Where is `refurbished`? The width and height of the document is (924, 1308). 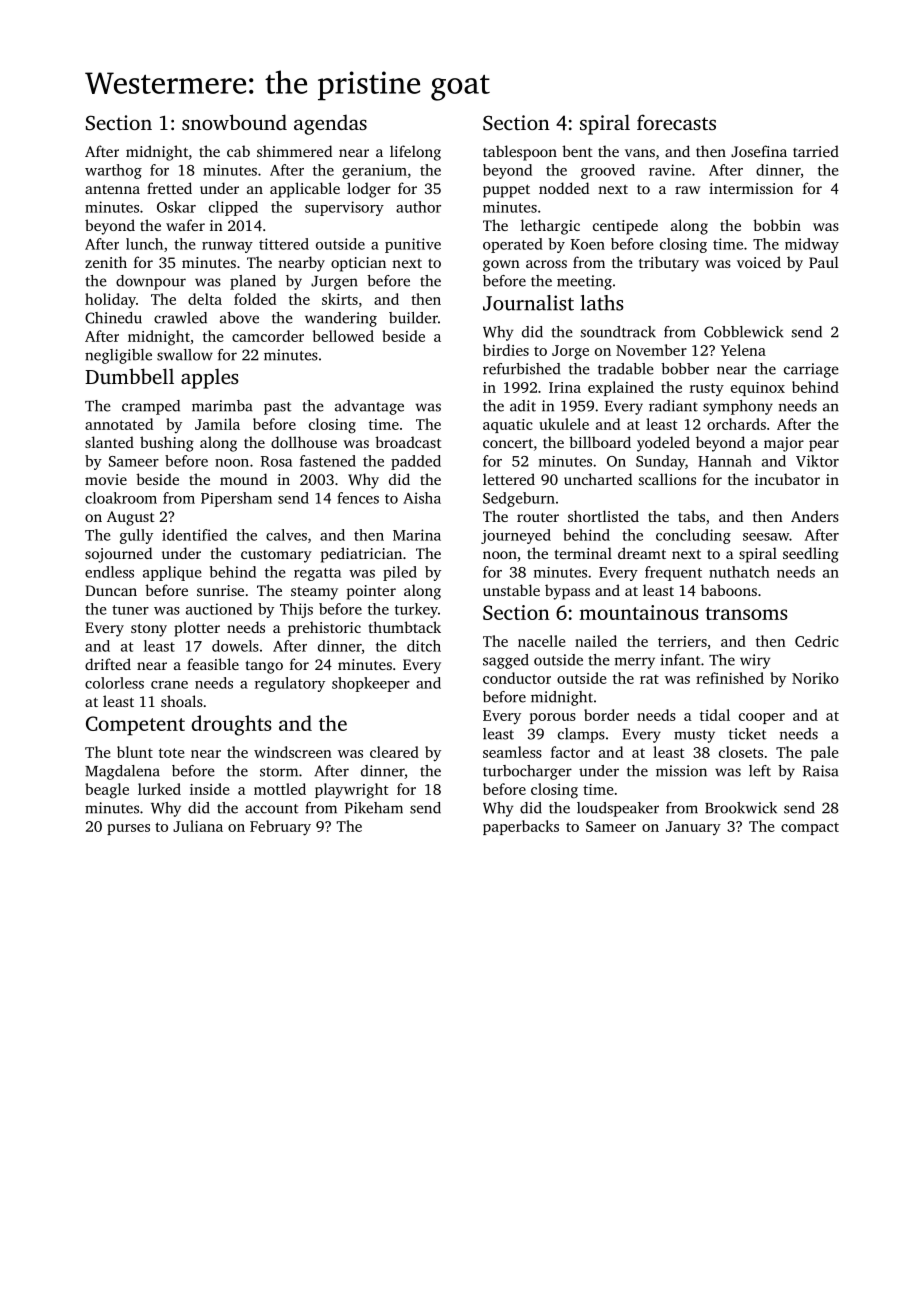 refurbished is located at coordinates (521, 369).
